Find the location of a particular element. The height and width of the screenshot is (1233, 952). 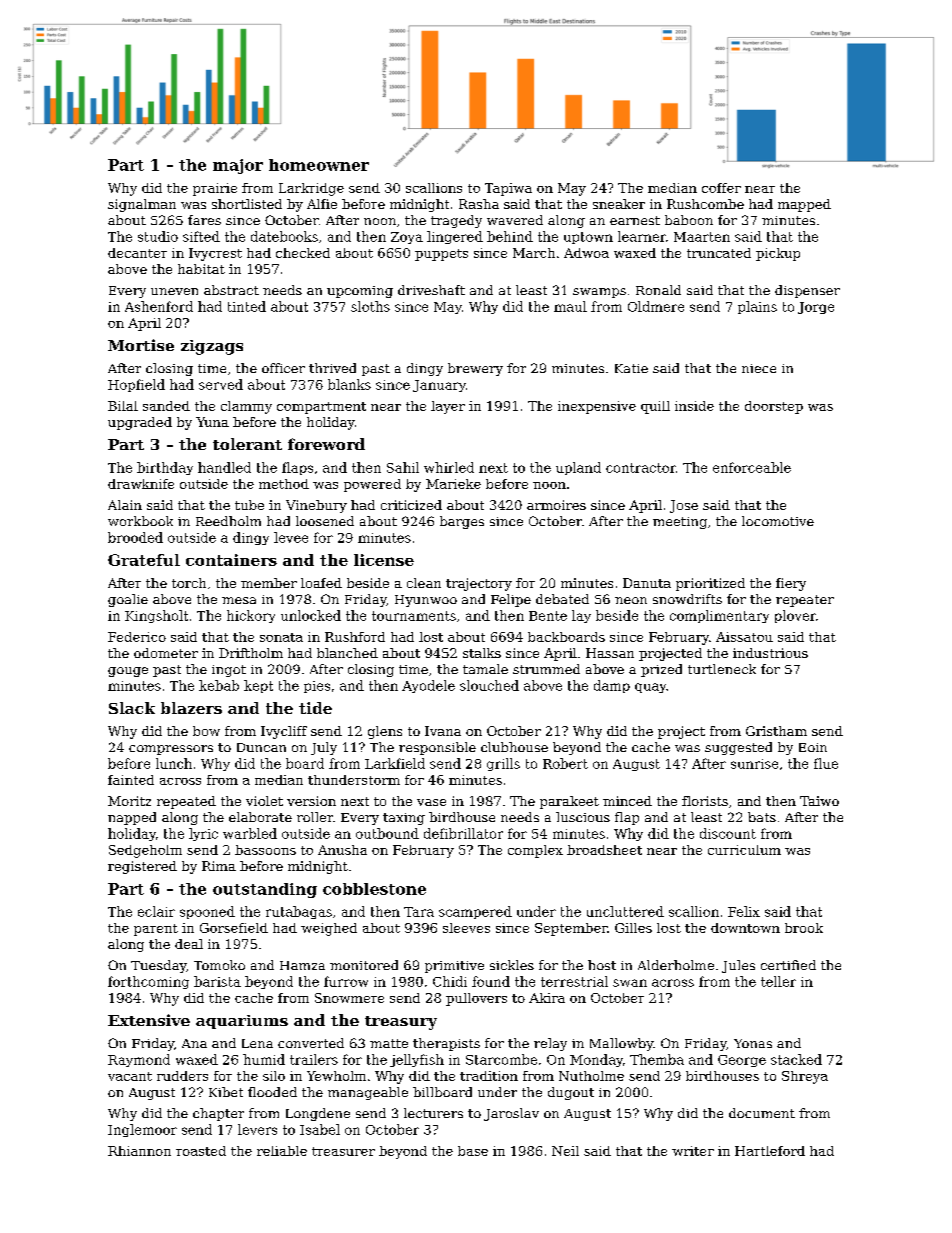

coffer is located at coordinates (721, 188).
